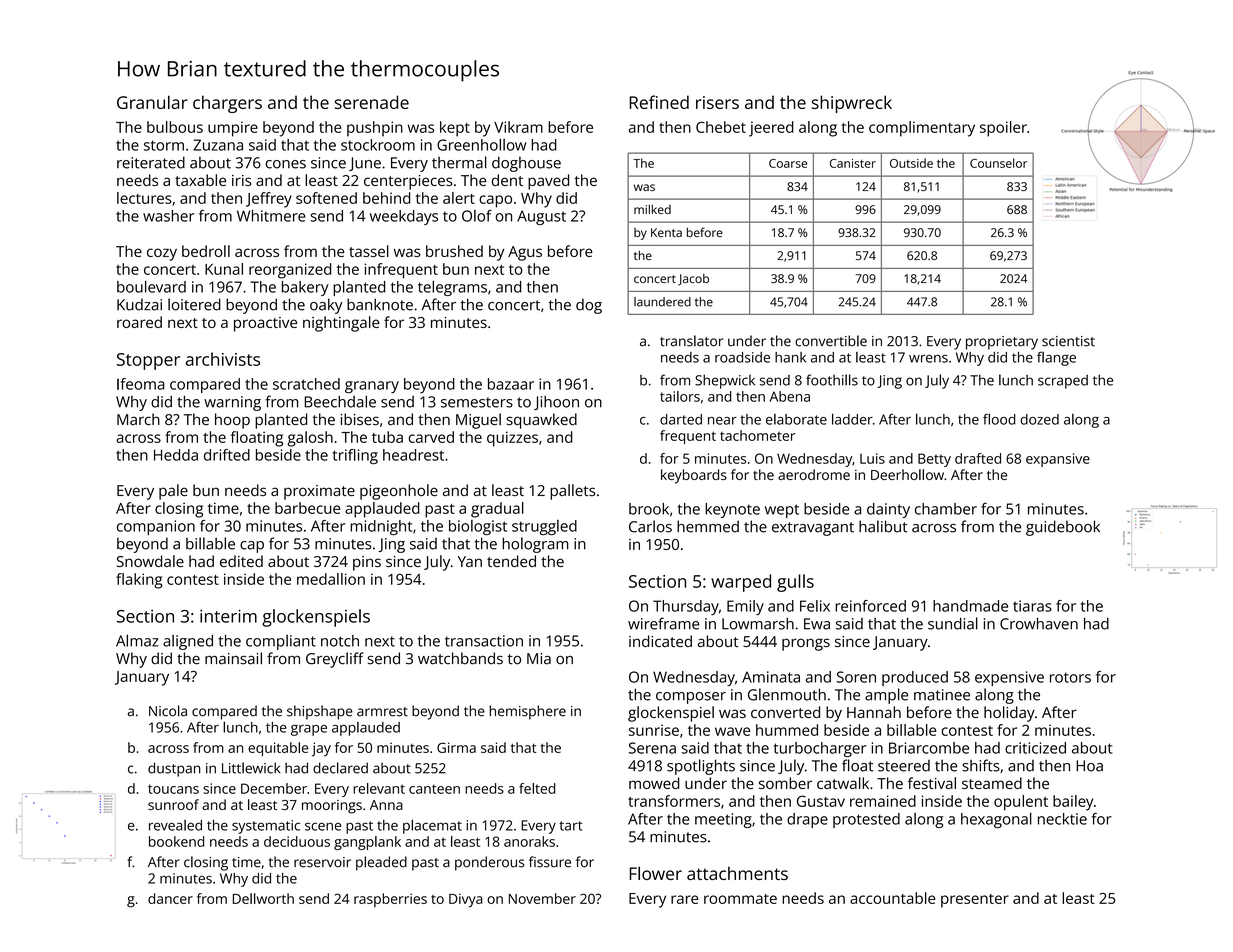 This screenshot has height=952, width=1233. Describe the element at coordinates (518, 127) in the screenshot. I see `Vikram` at that location.
